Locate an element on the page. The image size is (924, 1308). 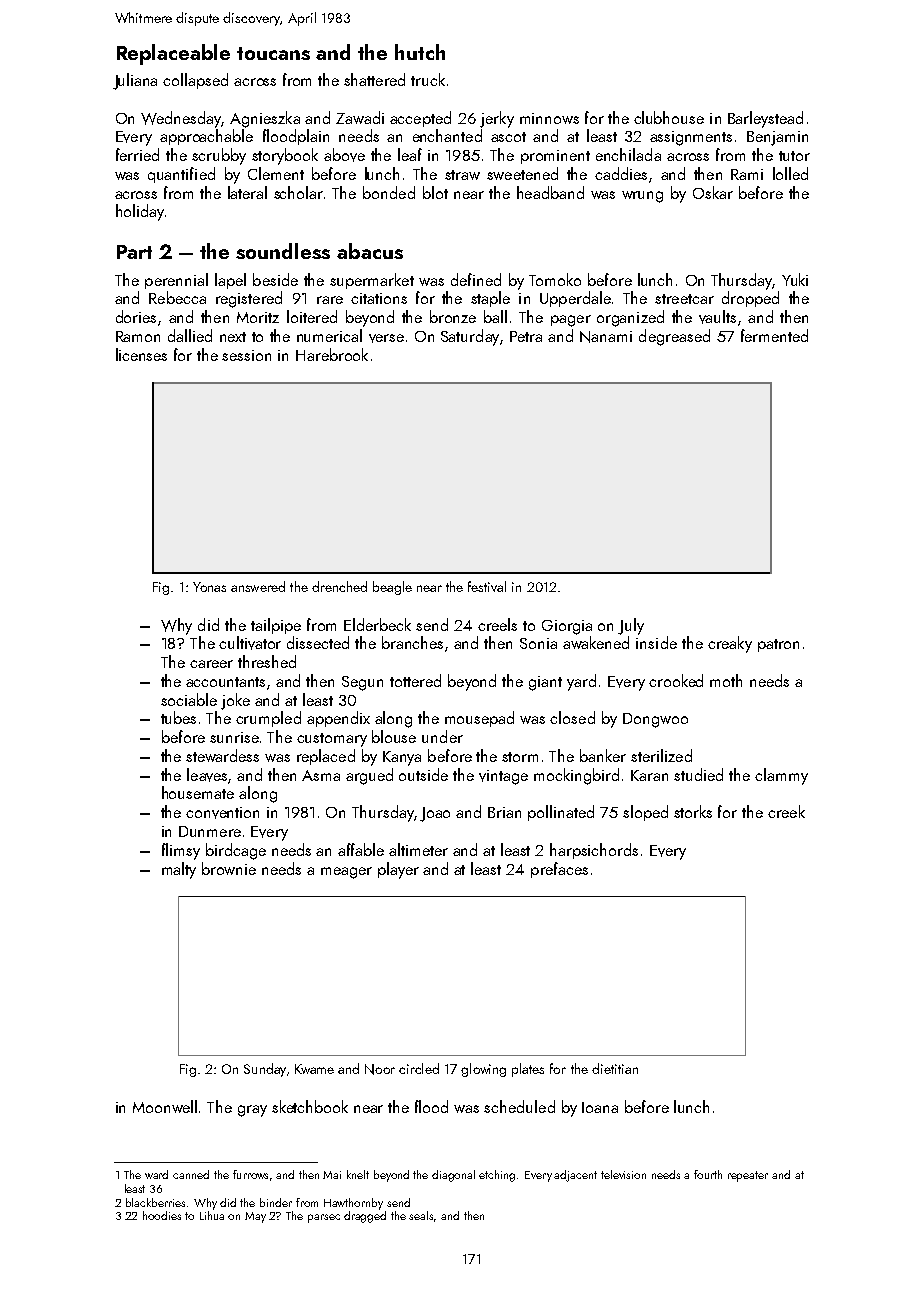
malty is located at coordinates (179, 870).
